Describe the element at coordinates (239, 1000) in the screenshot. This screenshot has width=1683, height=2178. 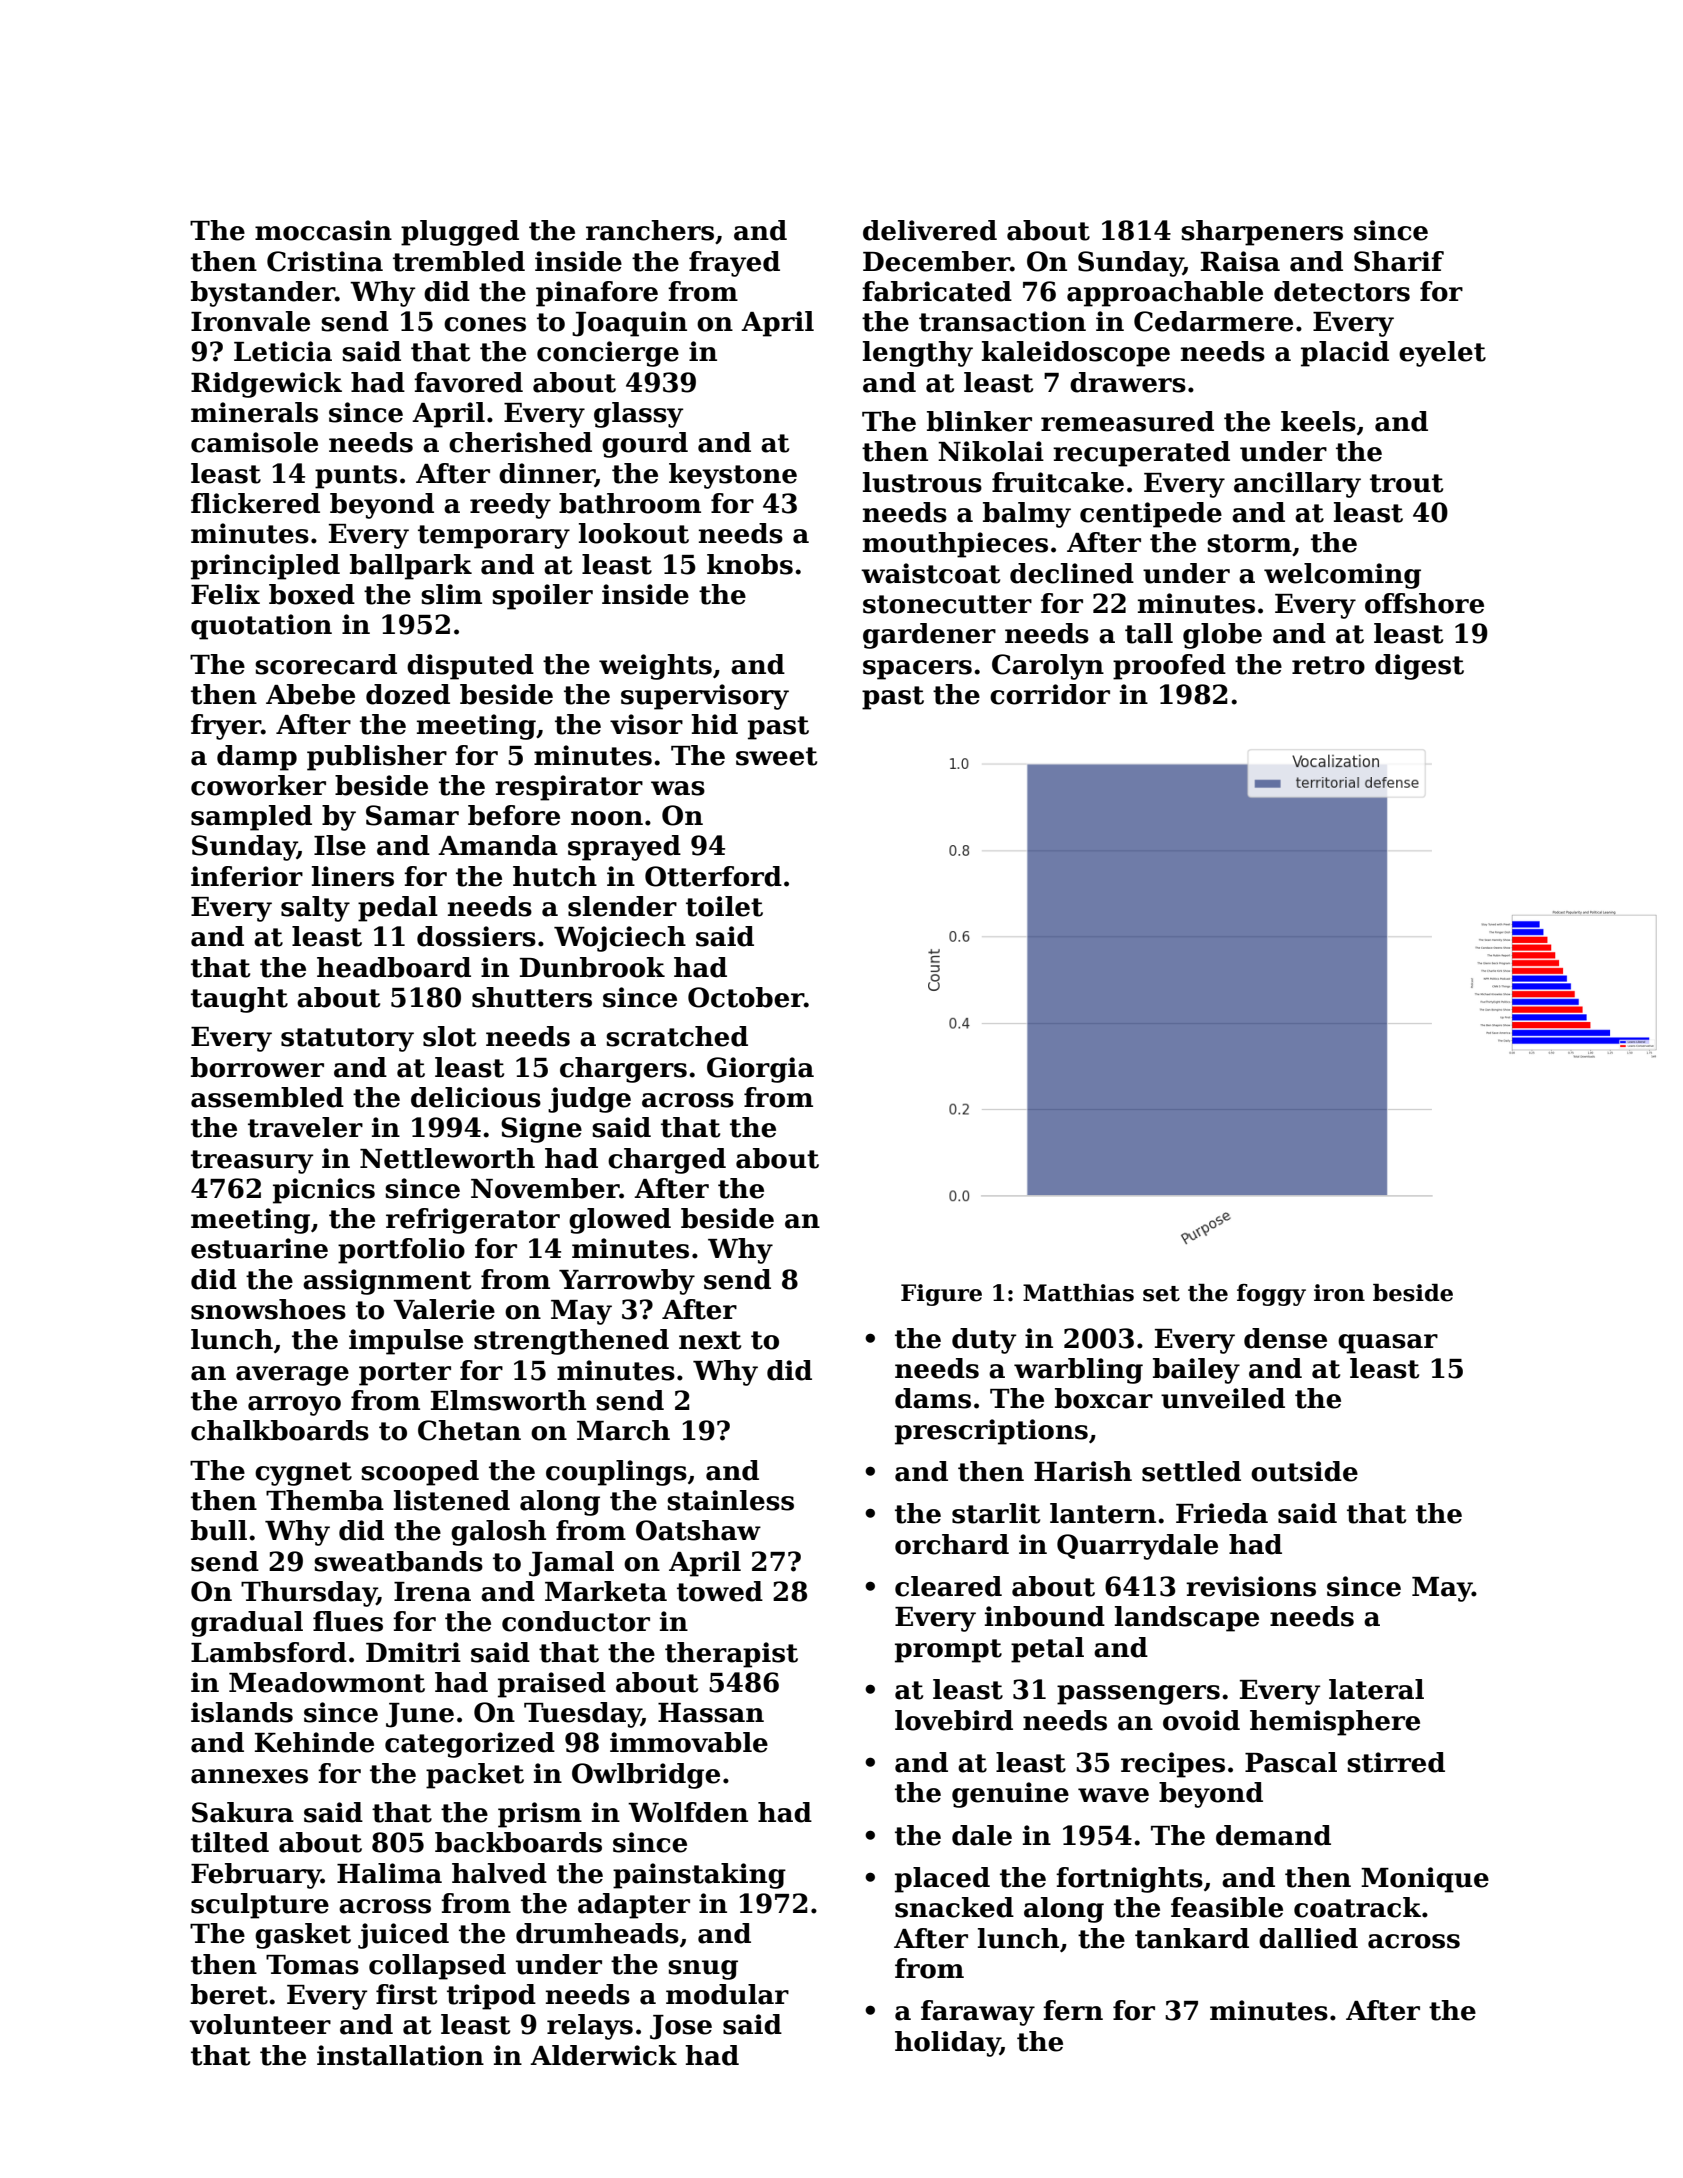
I see `taught` at that location.
